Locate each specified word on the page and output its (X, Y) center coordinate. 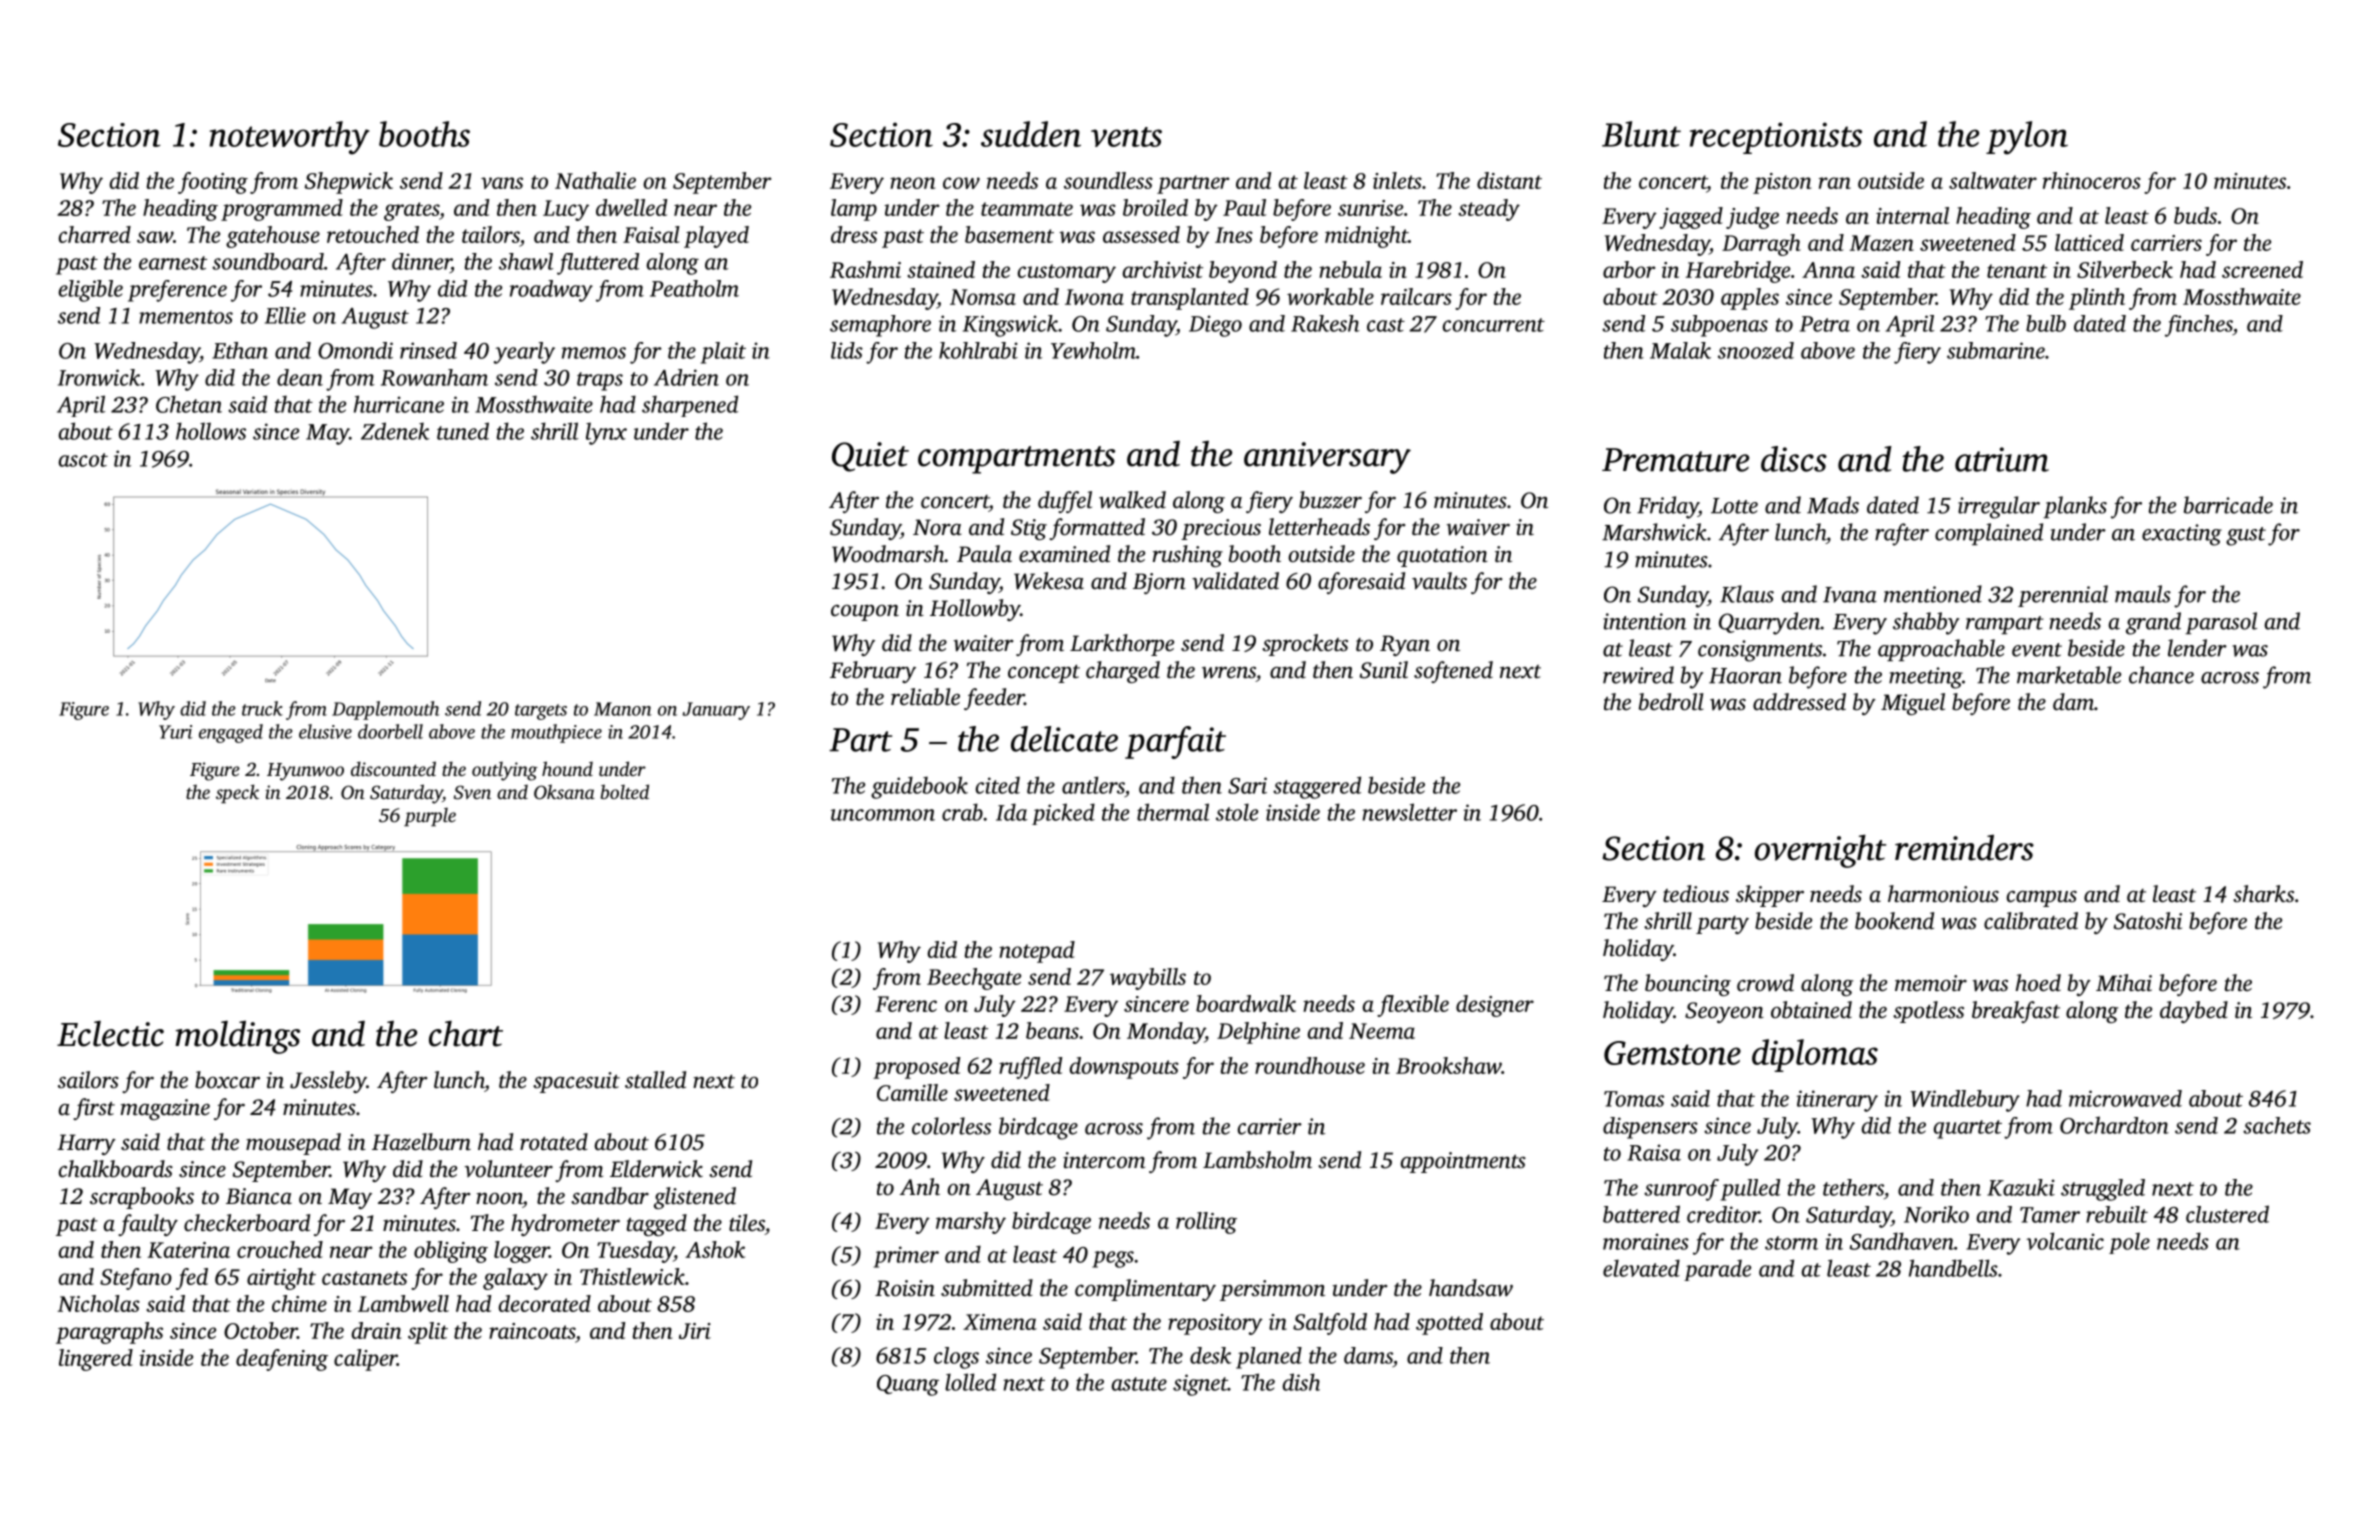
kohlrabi (978, 350)
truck (262, 708)
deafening (282, 1360)
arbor (1629, 269)
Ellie (285, 315)
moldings (237, 1037)
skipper (1770, 896)
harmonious (1943, 894)
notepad (1037, 952)
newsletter (1409, 812)
